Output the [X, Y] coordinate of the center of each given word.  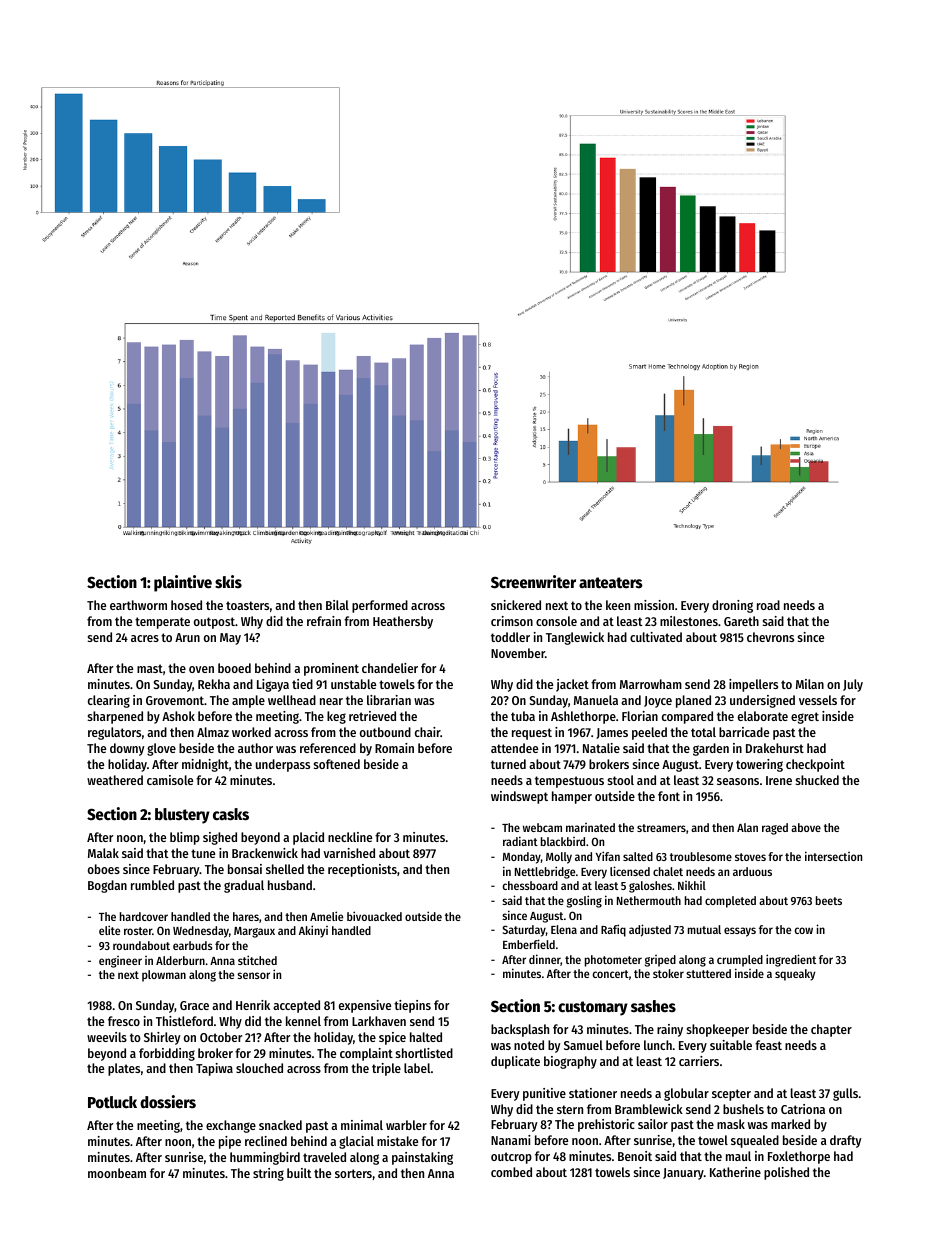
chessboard [530, 885]
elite [109, 930]
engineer [120, 962]
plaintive [183, 583]
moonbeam [117, 1173]
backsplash [520, 1030]
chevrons [770, 637]
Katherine [735, 1172]
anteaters [611, 583]
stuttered [708, 973]
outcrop [511, 1158]
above [806, 827]
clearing [109, 701]
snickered [516, 605]
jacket [572, 685]
